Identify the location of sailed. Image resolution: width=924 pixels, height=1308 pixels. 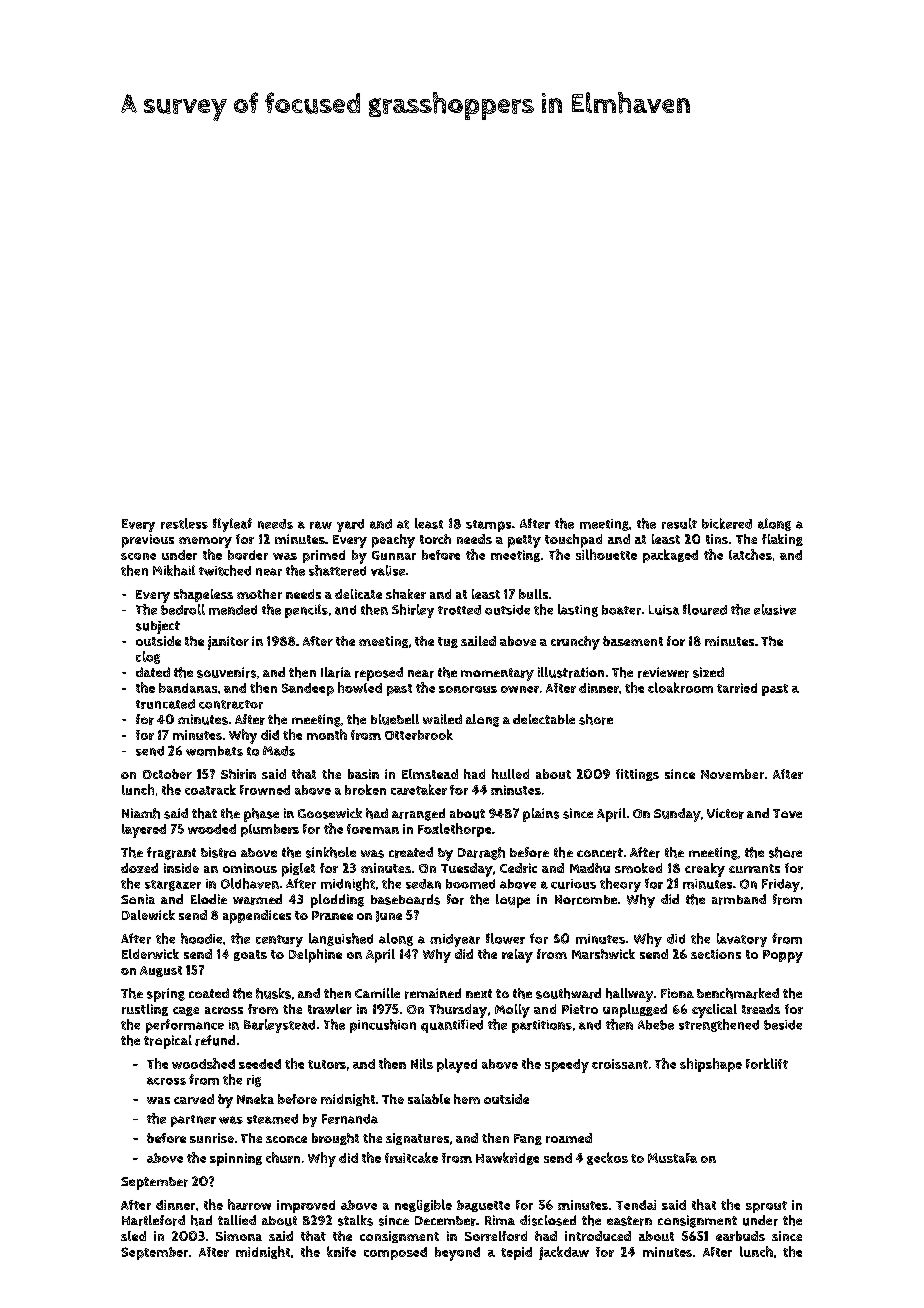
(478, 641).
